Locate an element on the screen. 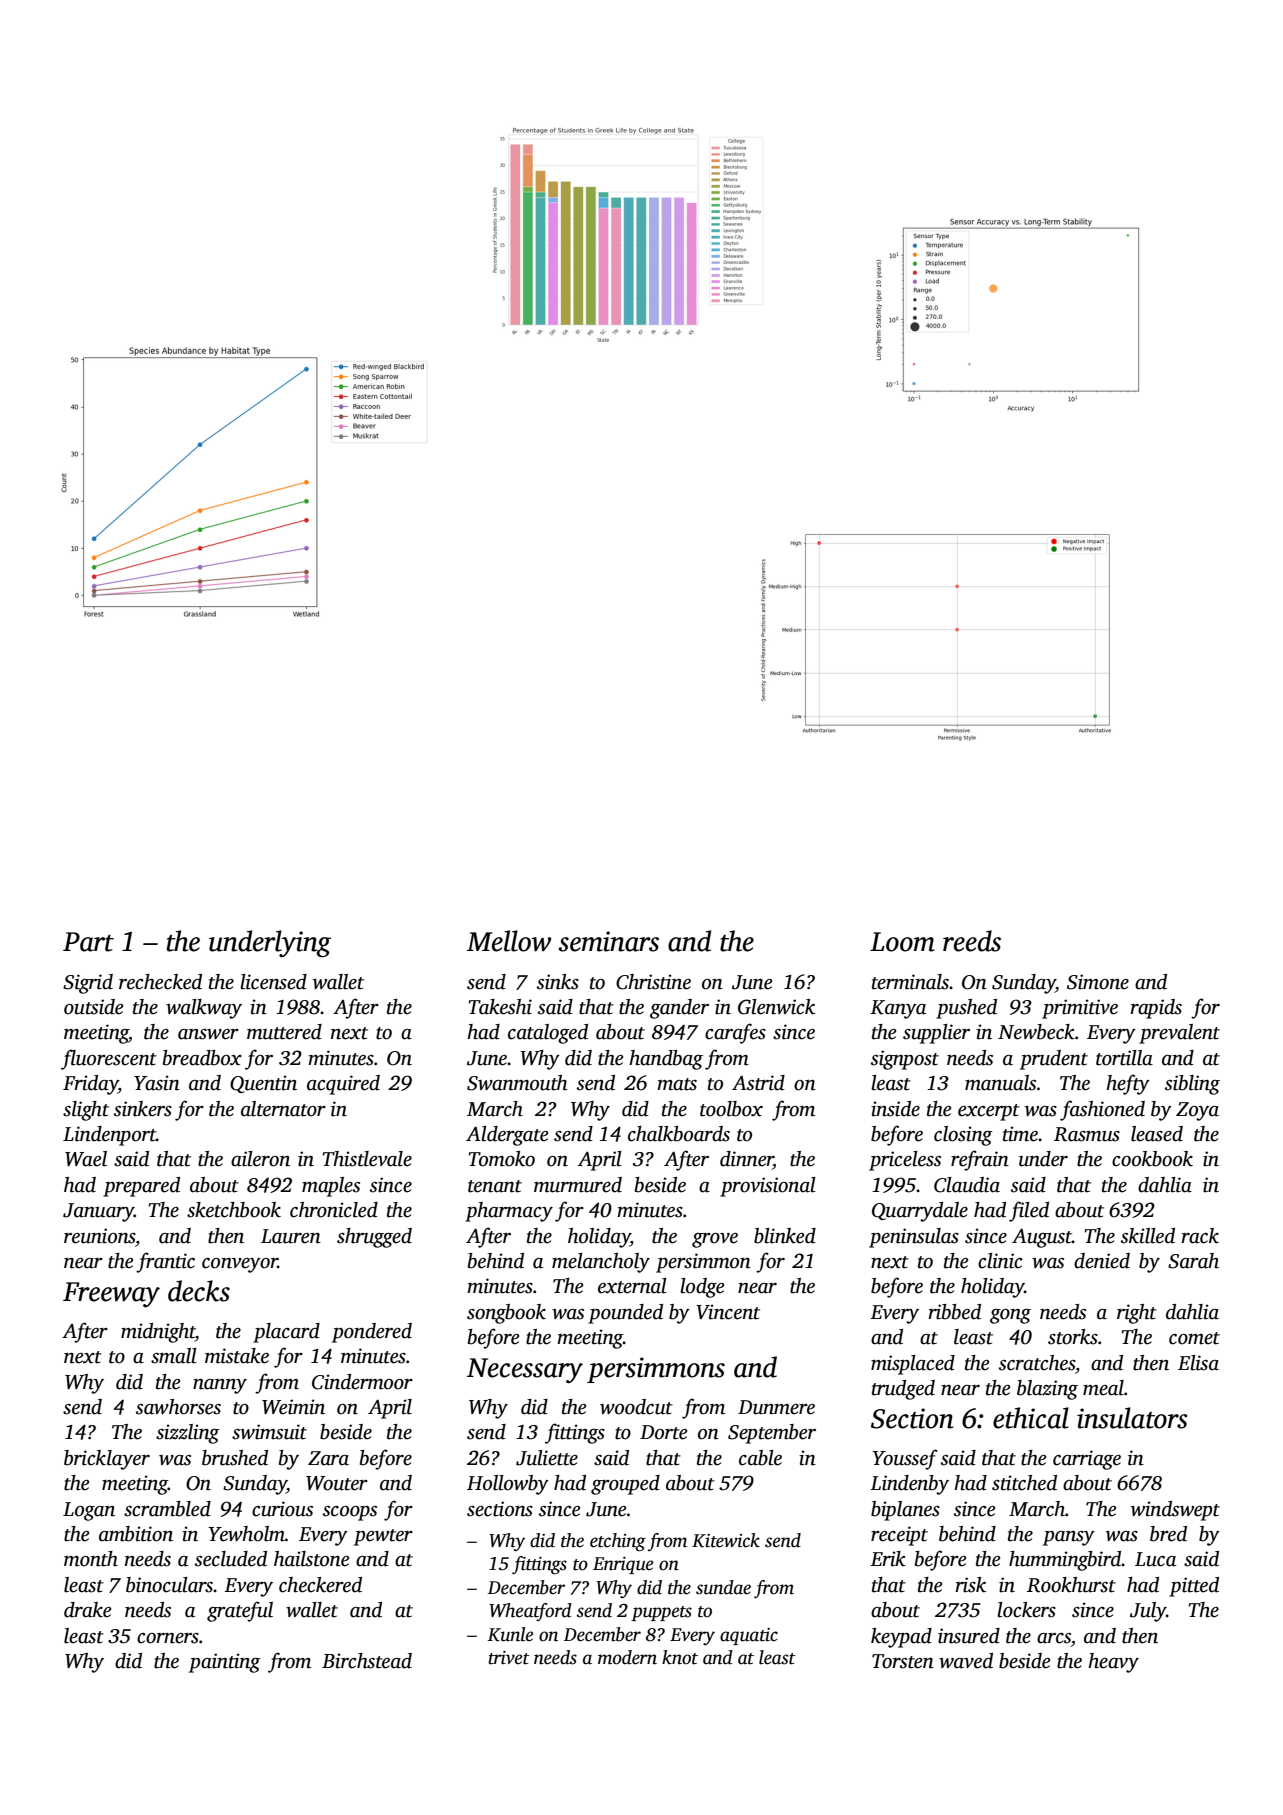 The height and width of the screenshot is (1815, 1283). painting is located at coordinates (225, 1663).
